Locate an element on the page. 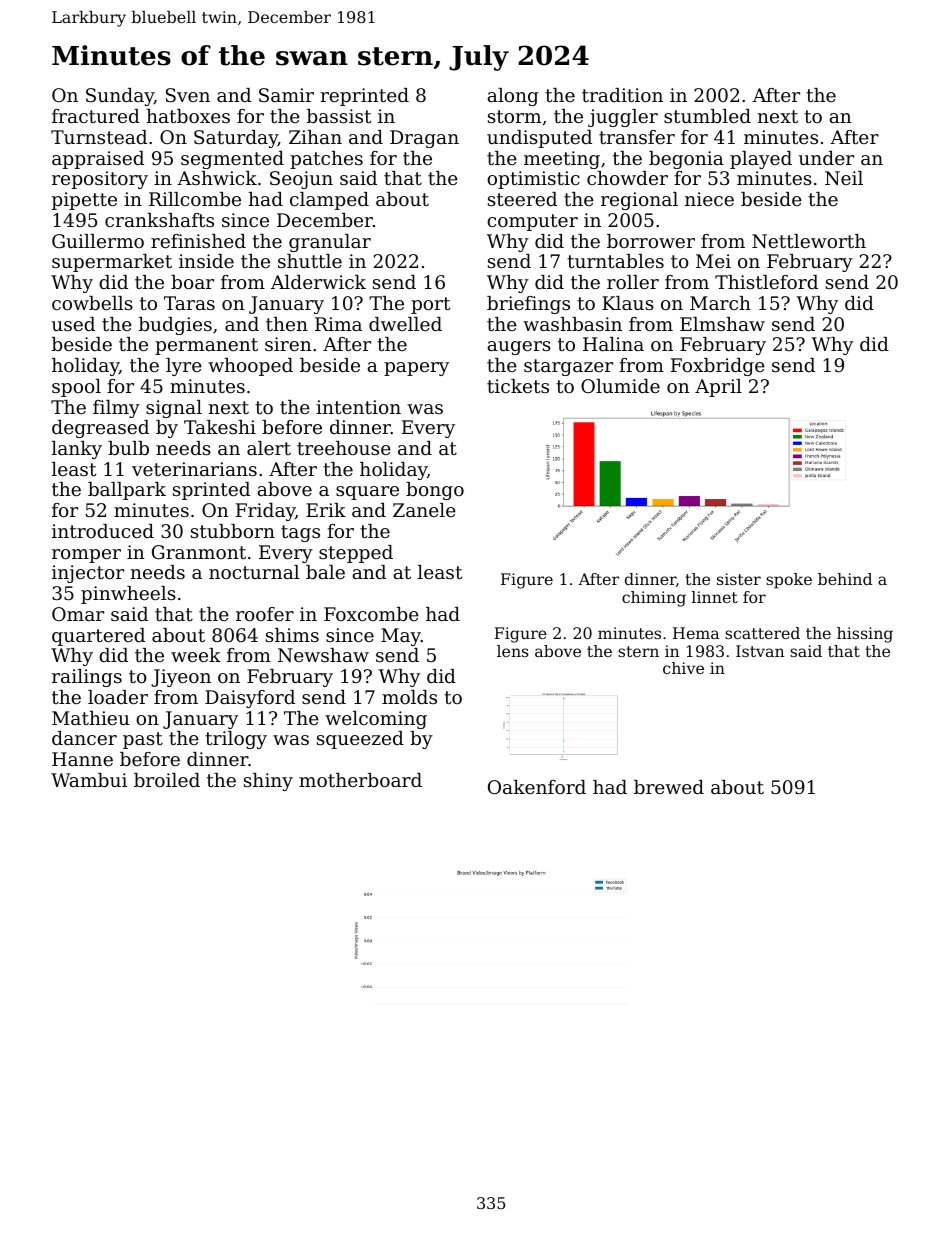 Image resolution: width=952 pixels, height=1233 pixels. fractured is located at coordinates (96, 116).
